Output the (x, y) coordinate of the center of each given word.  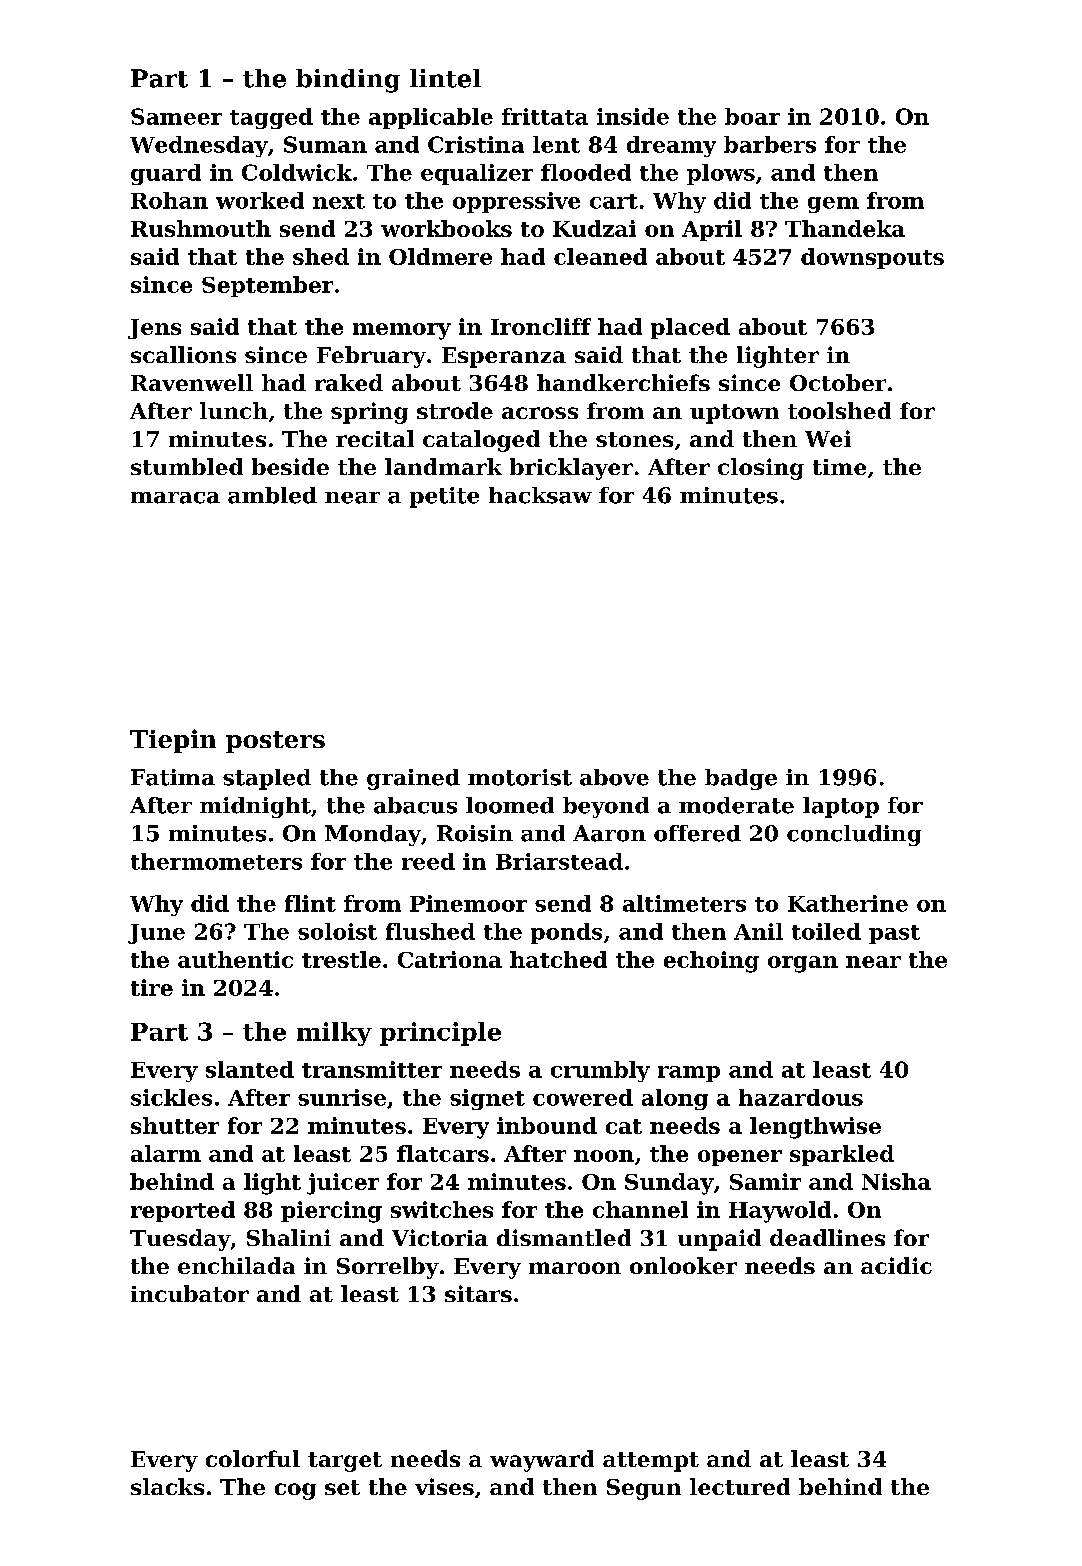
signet (487, 1099)
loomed (510, 805)
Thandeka (845, 228)
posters (275, 742)
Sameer (176, 116)
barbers (770, 144)
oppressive (516, 202)
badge (741, 779)
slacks (167, 1486)
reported (183, 1211)
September (267, 286)
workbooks (446, 228)
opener (740, 1158)
